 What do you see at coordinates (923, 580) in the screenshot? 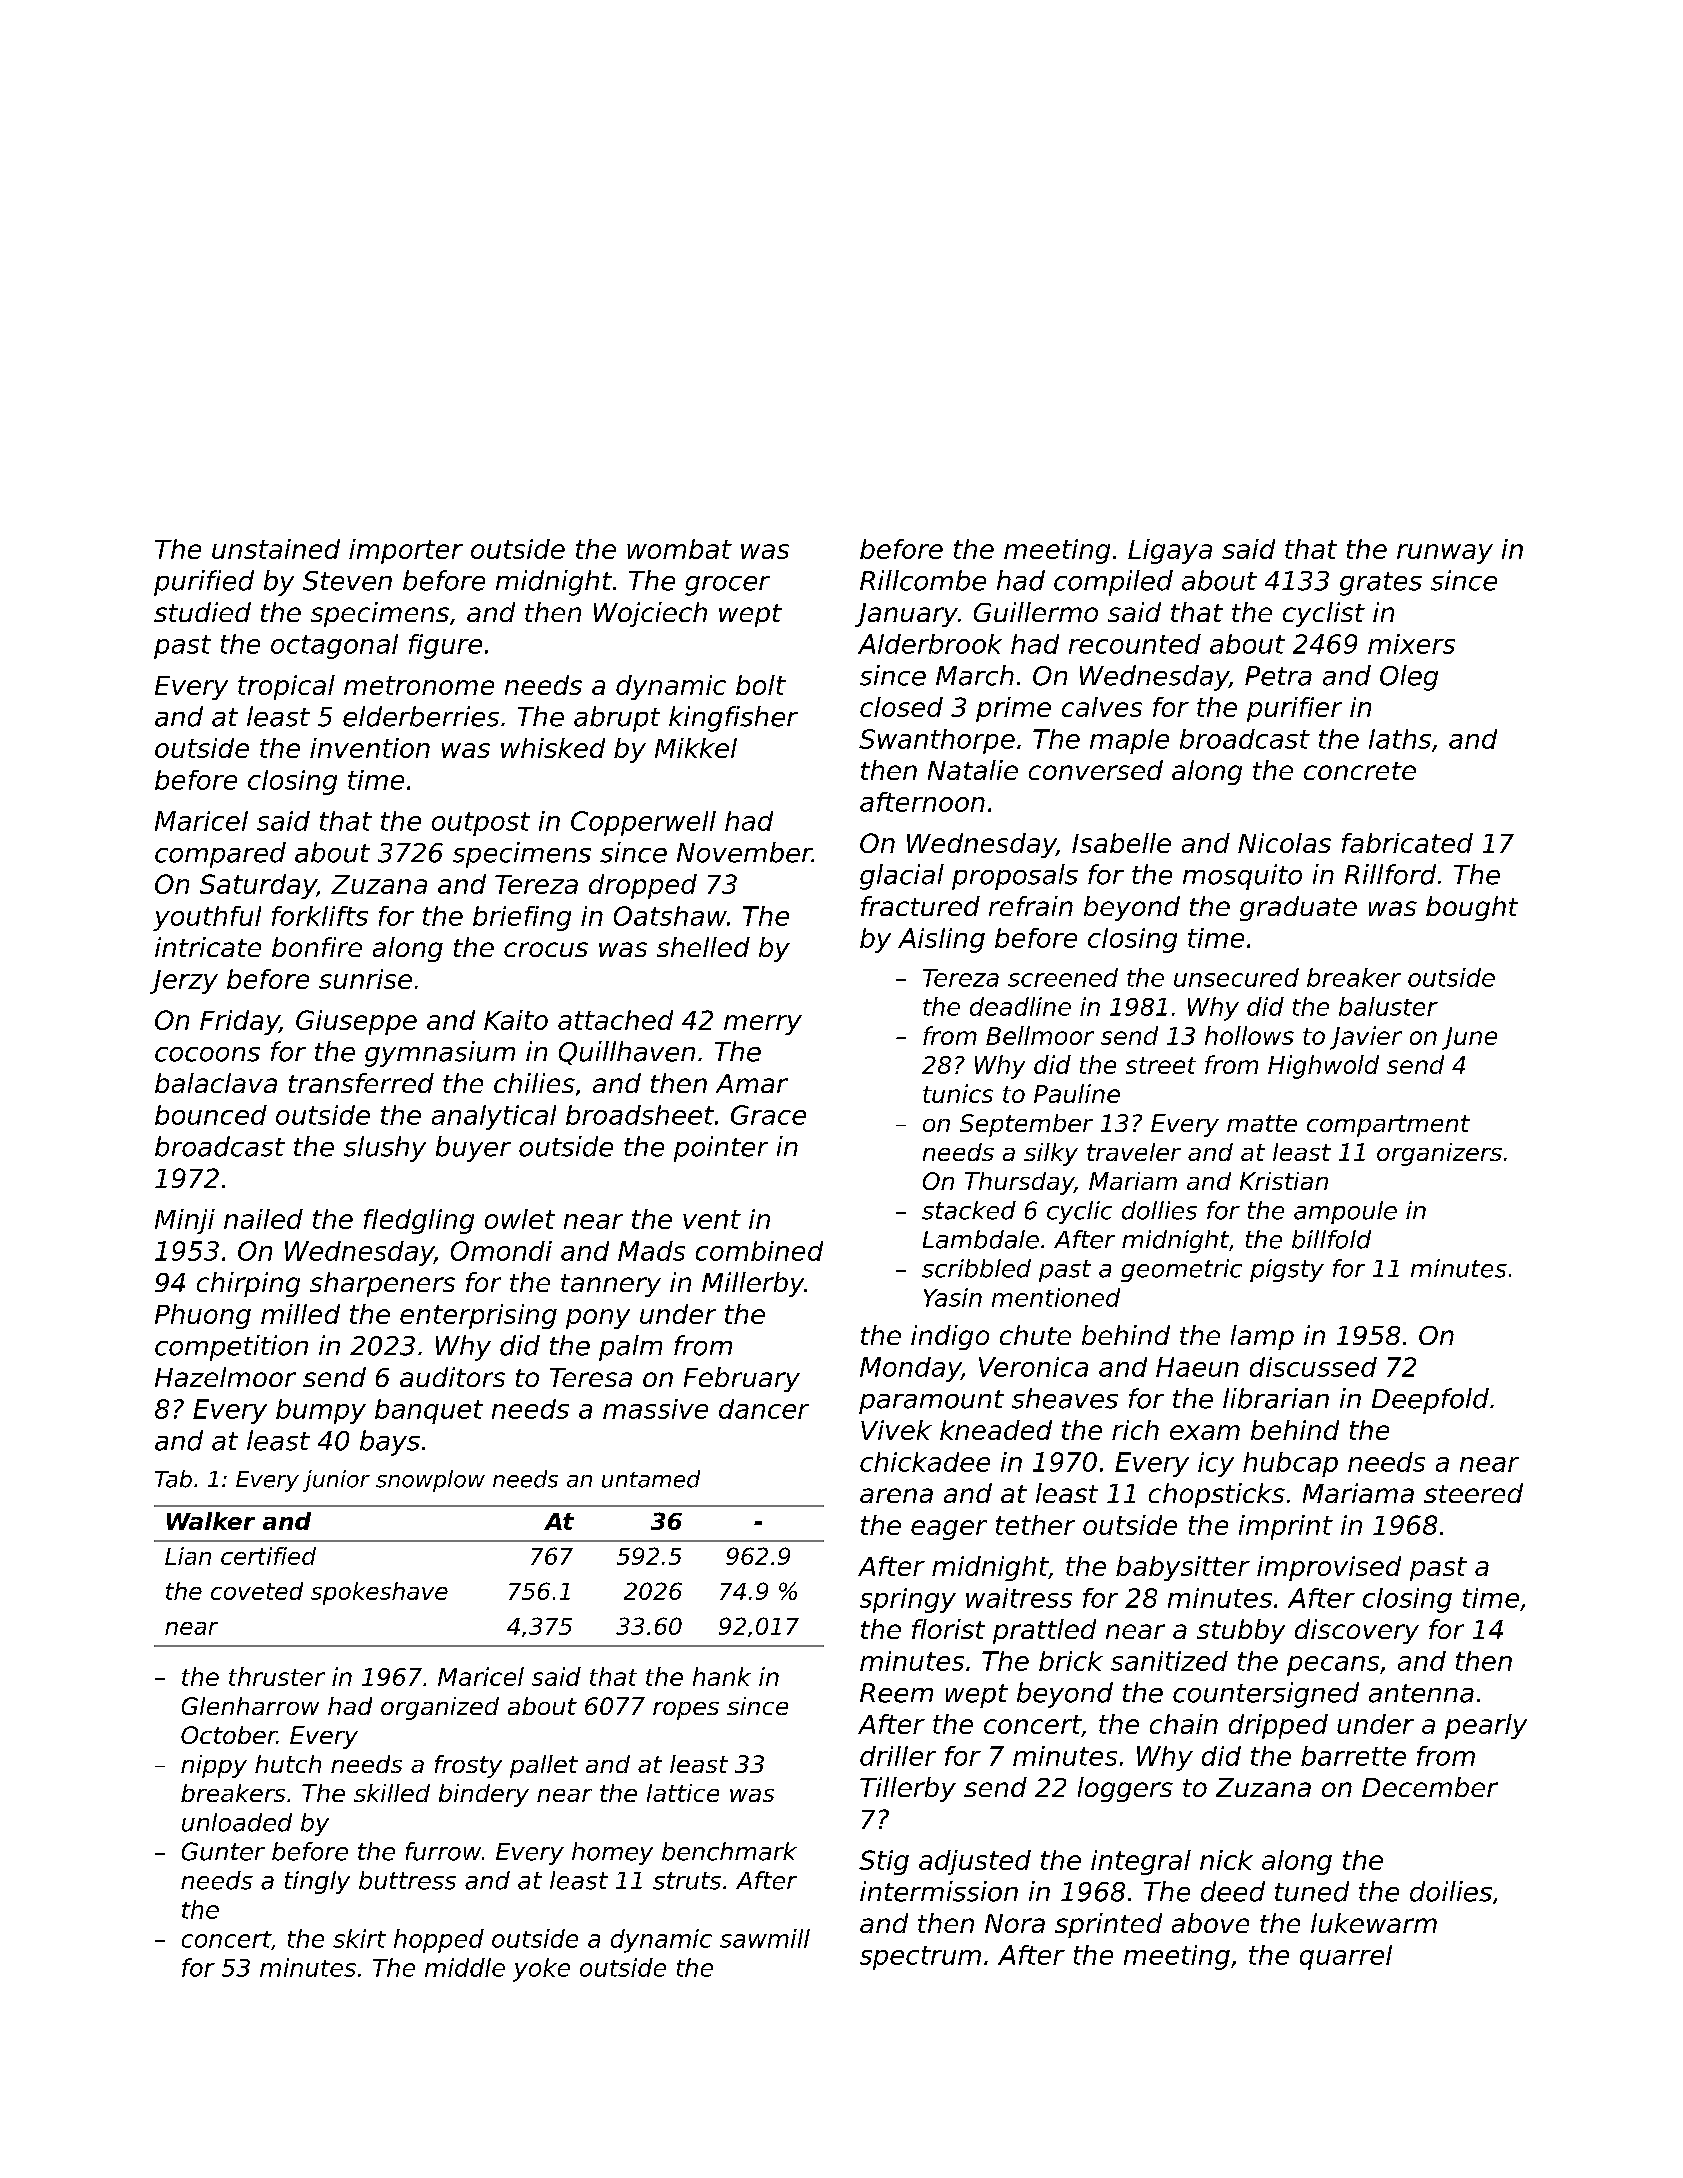
I see `Rillcombe` at bounding box center [923, 580].
